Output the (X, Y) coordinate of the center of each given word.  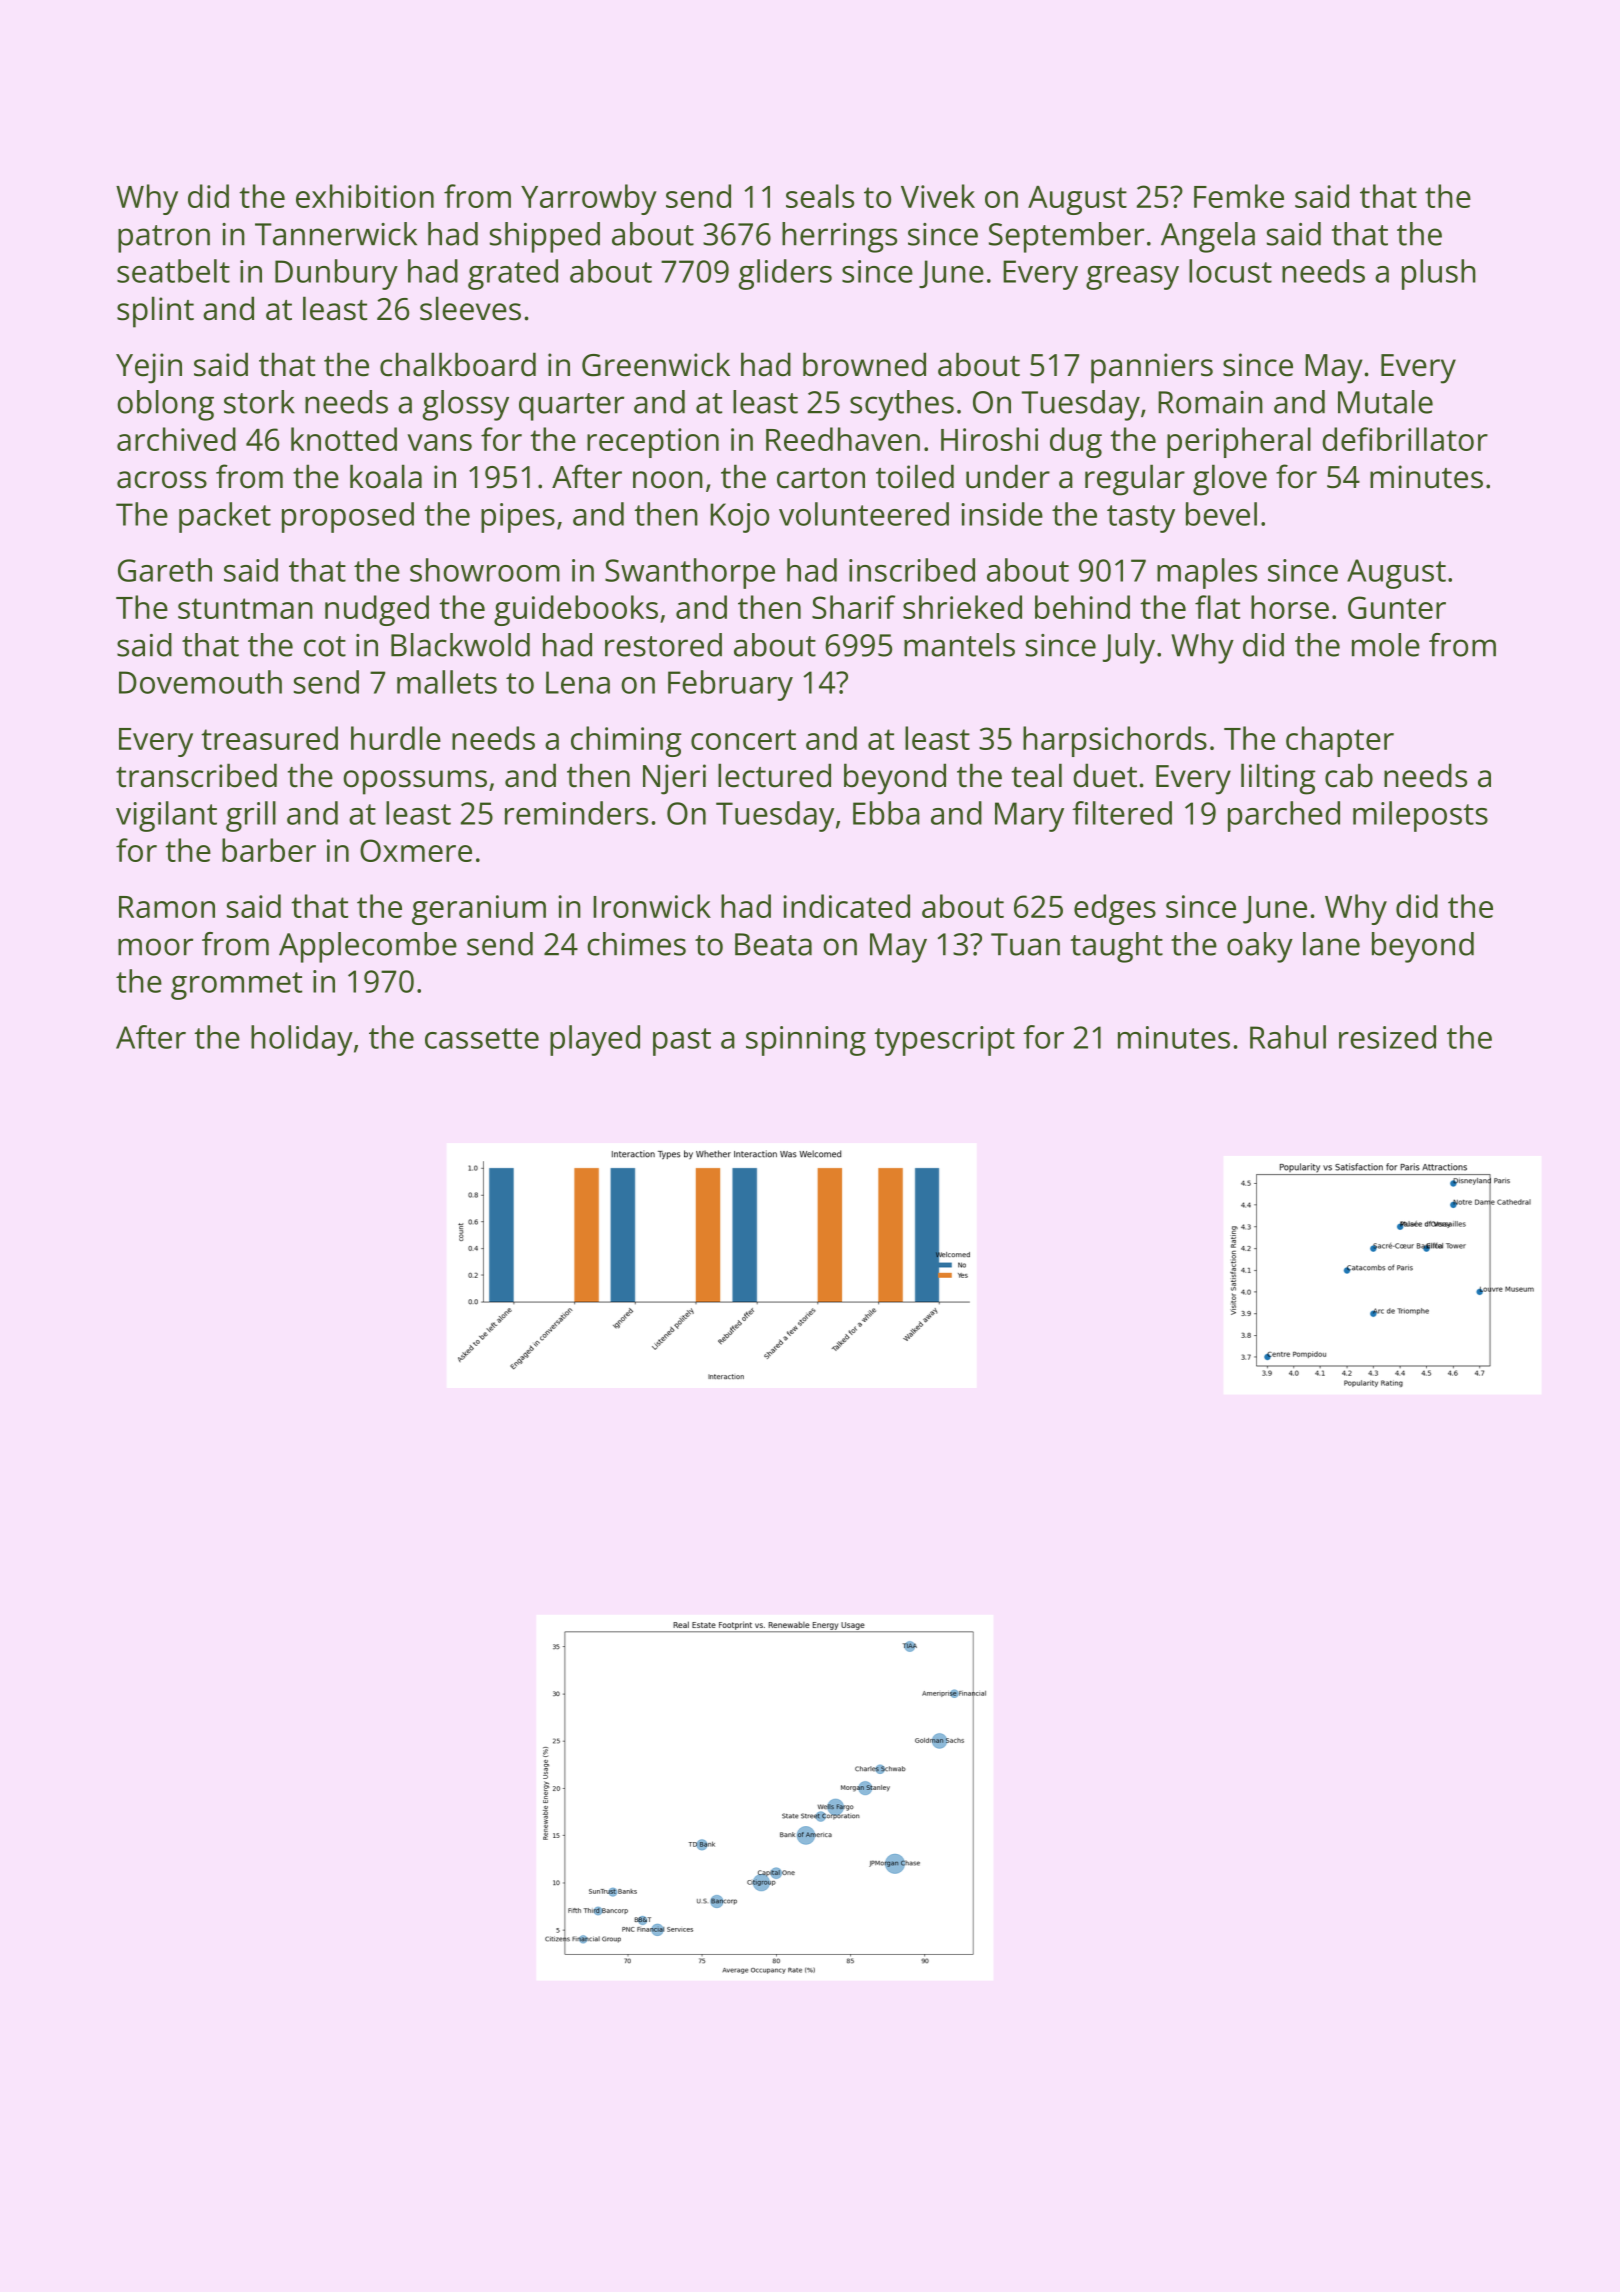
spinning (806, 1041)
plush (1439, 274)
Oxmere (416, 850)
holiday (302, 1040)
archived (176, 439)
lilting (1278, 779)
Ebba (886, 813)
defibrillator (1405, 439)
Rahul (1288, 1037)
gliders (785, 274)
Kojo (739, 518)
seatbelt (173, 271)
